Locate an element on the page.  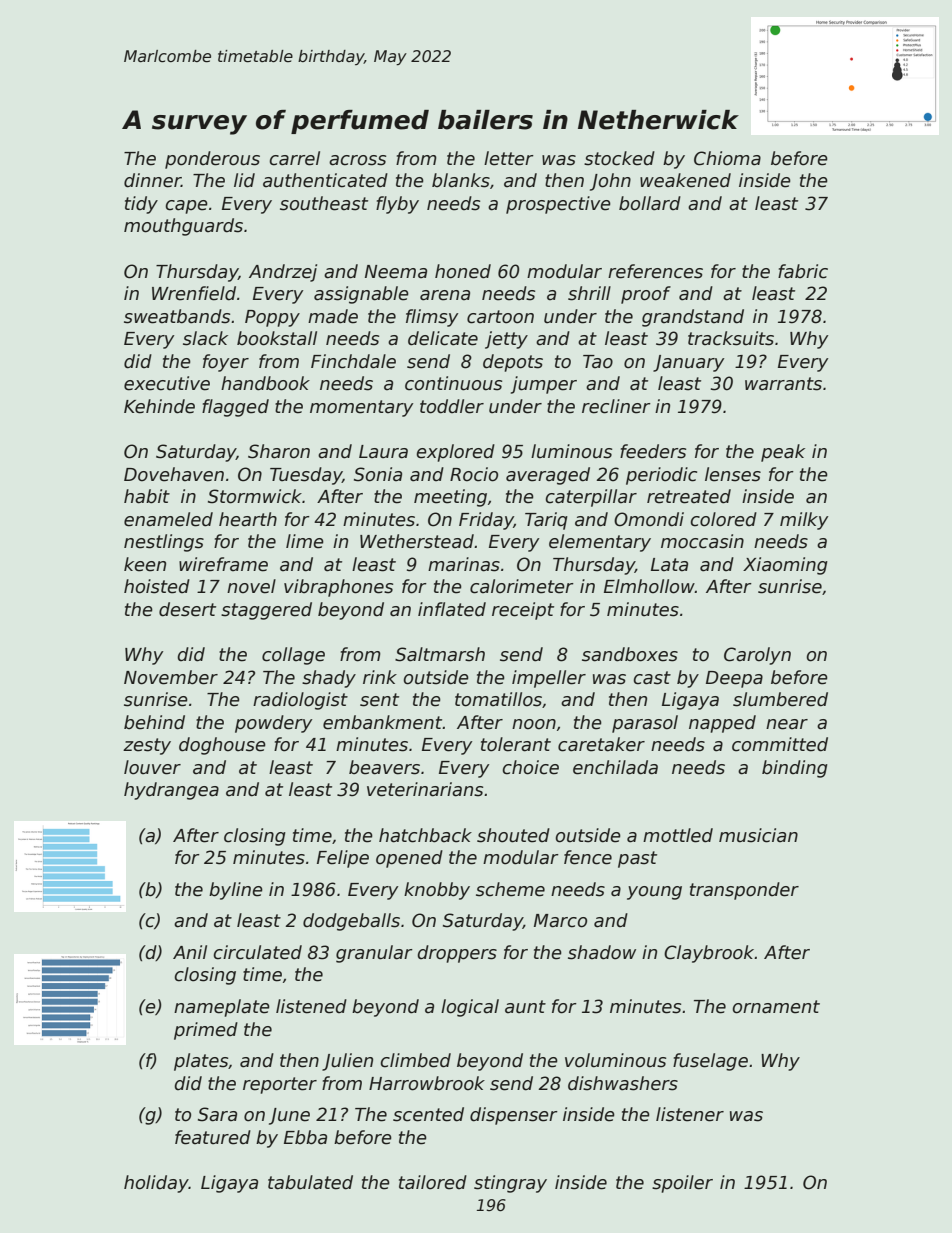
letter is located at coordinates (509, 158).
